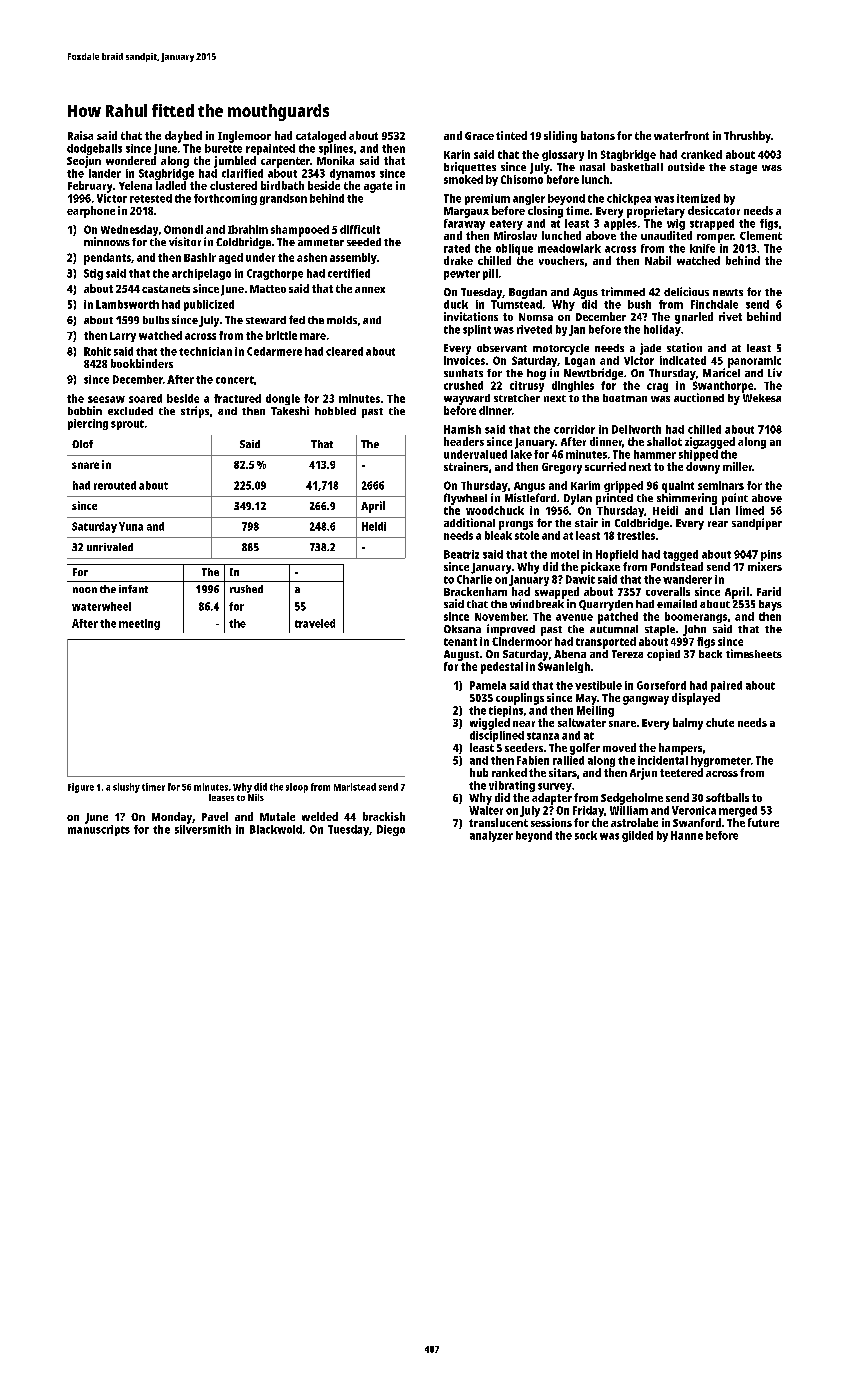 The image size is (849, 1400). Describe the element at coordinates (91, 212) in the document. I see `earphone` at that location.
